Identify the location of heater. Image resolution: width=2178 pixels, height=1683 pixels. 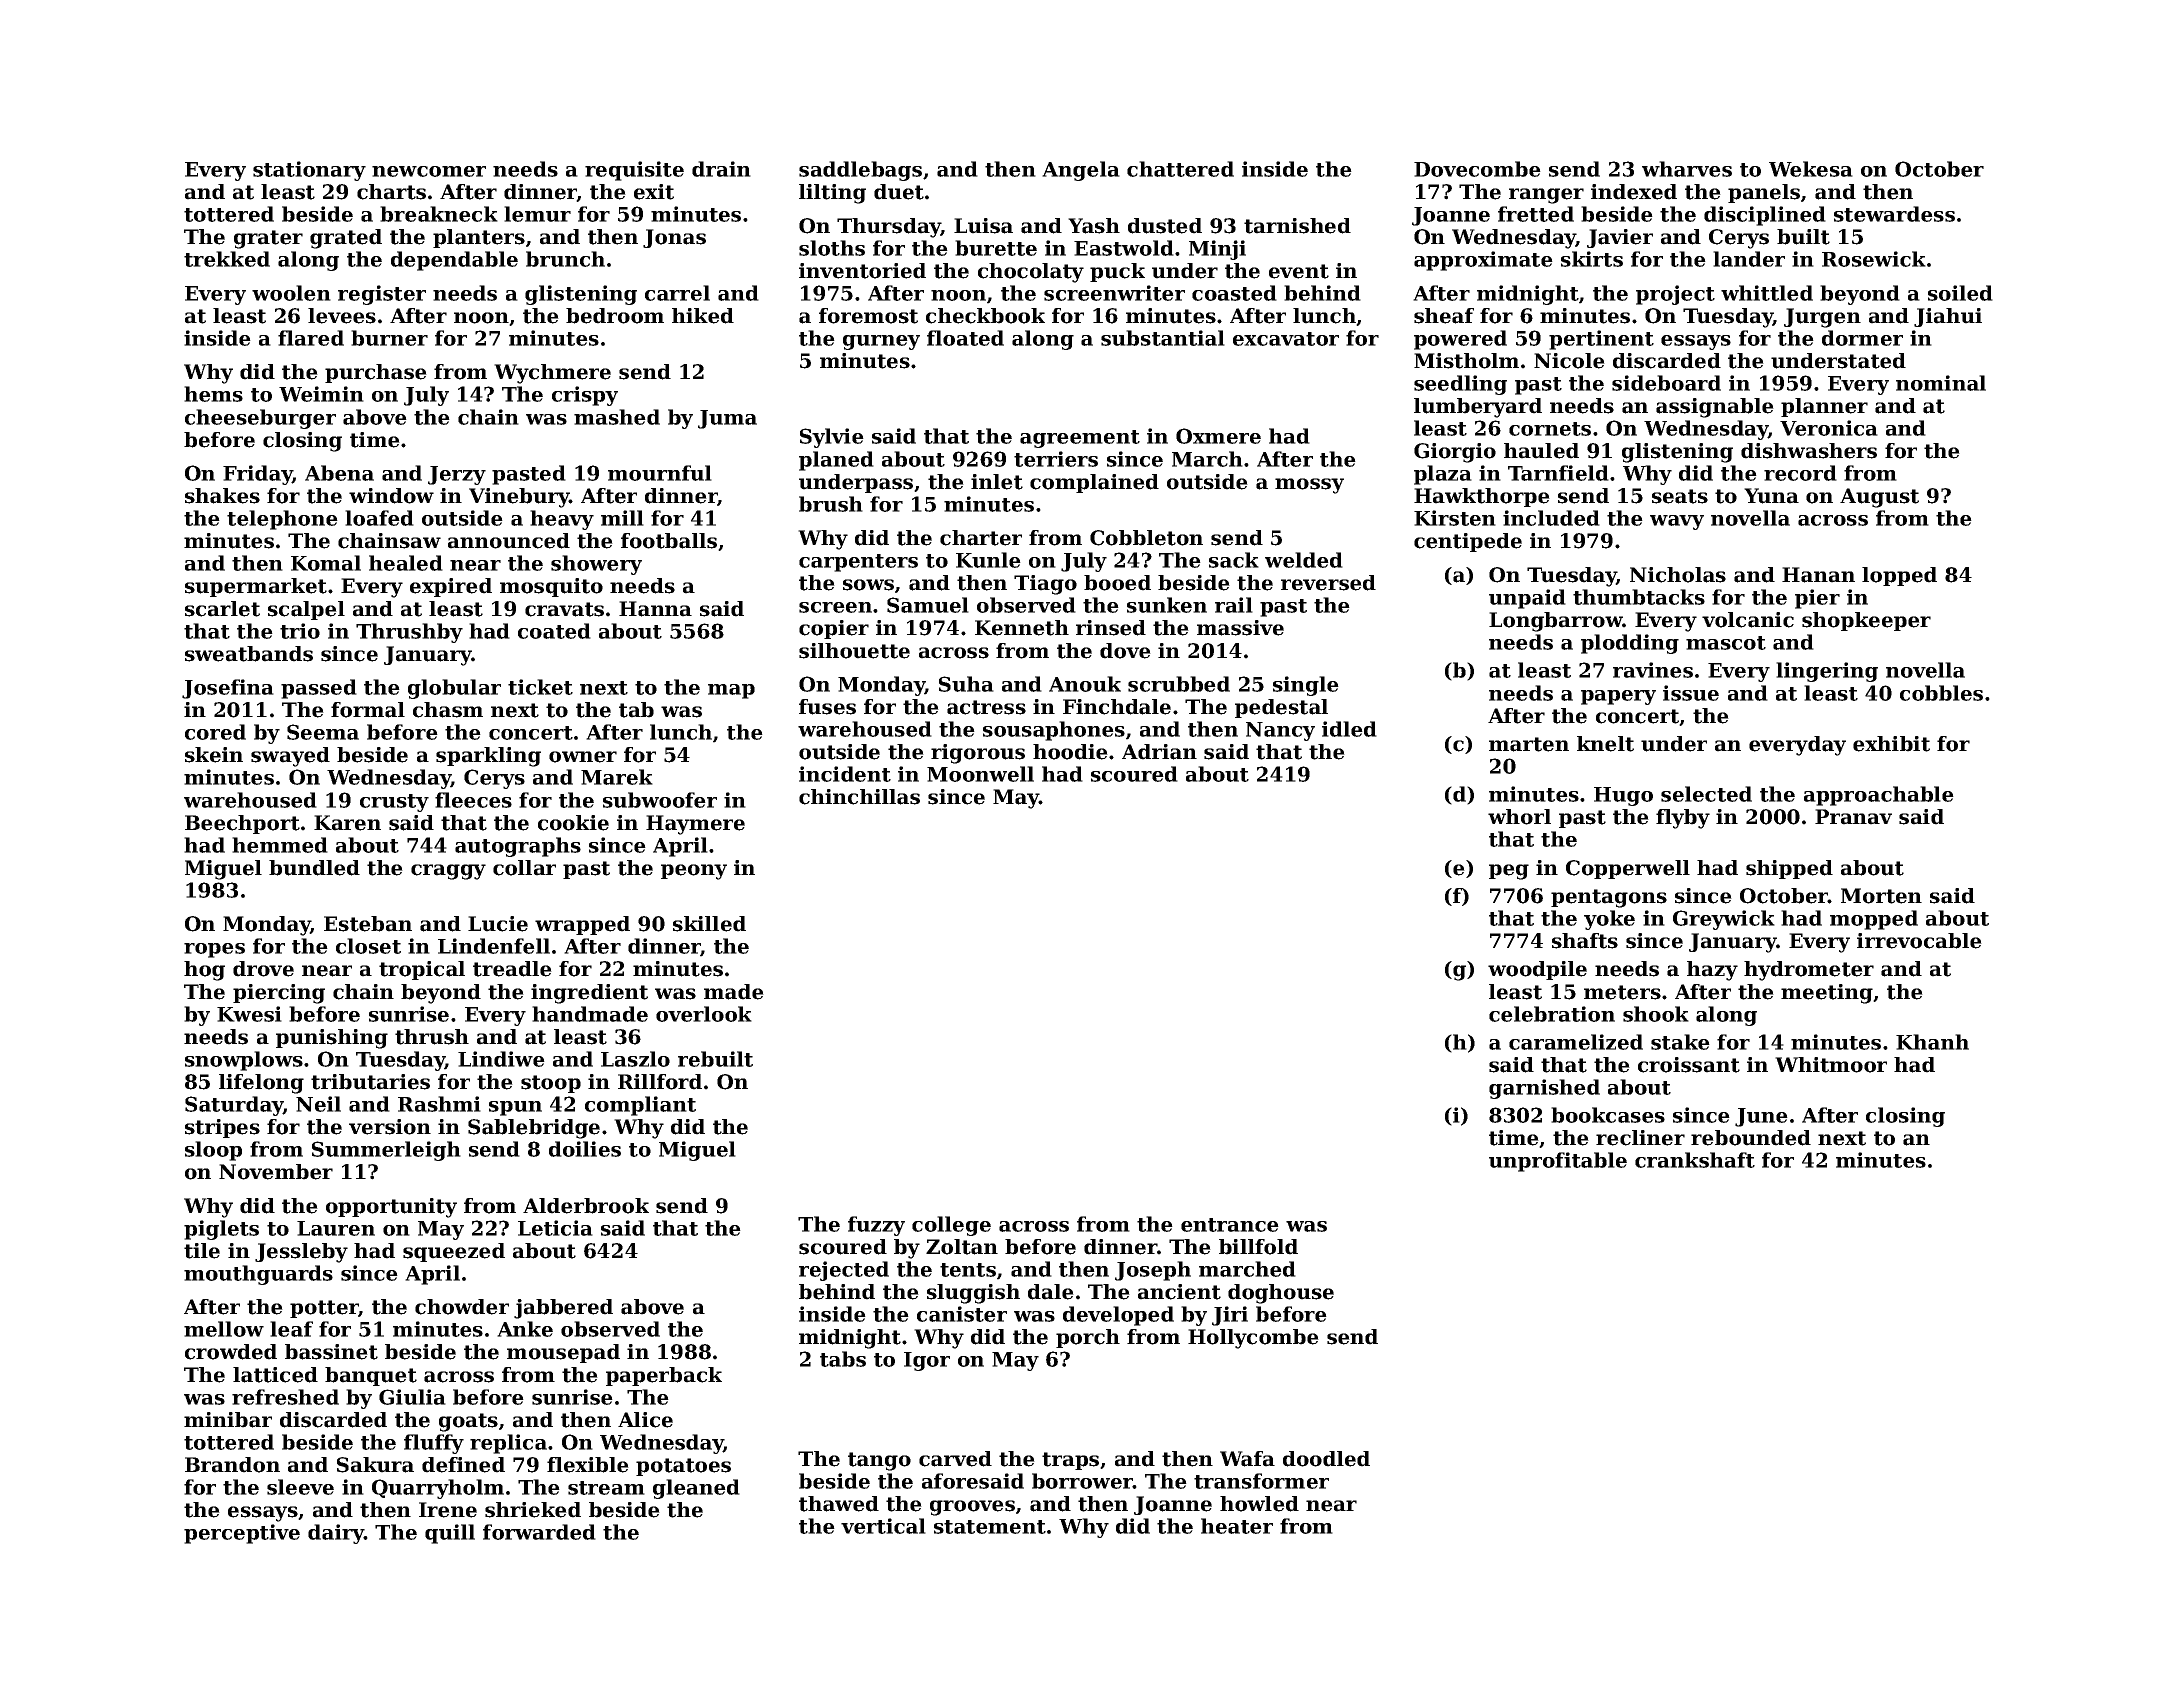
(1237, 1526).
